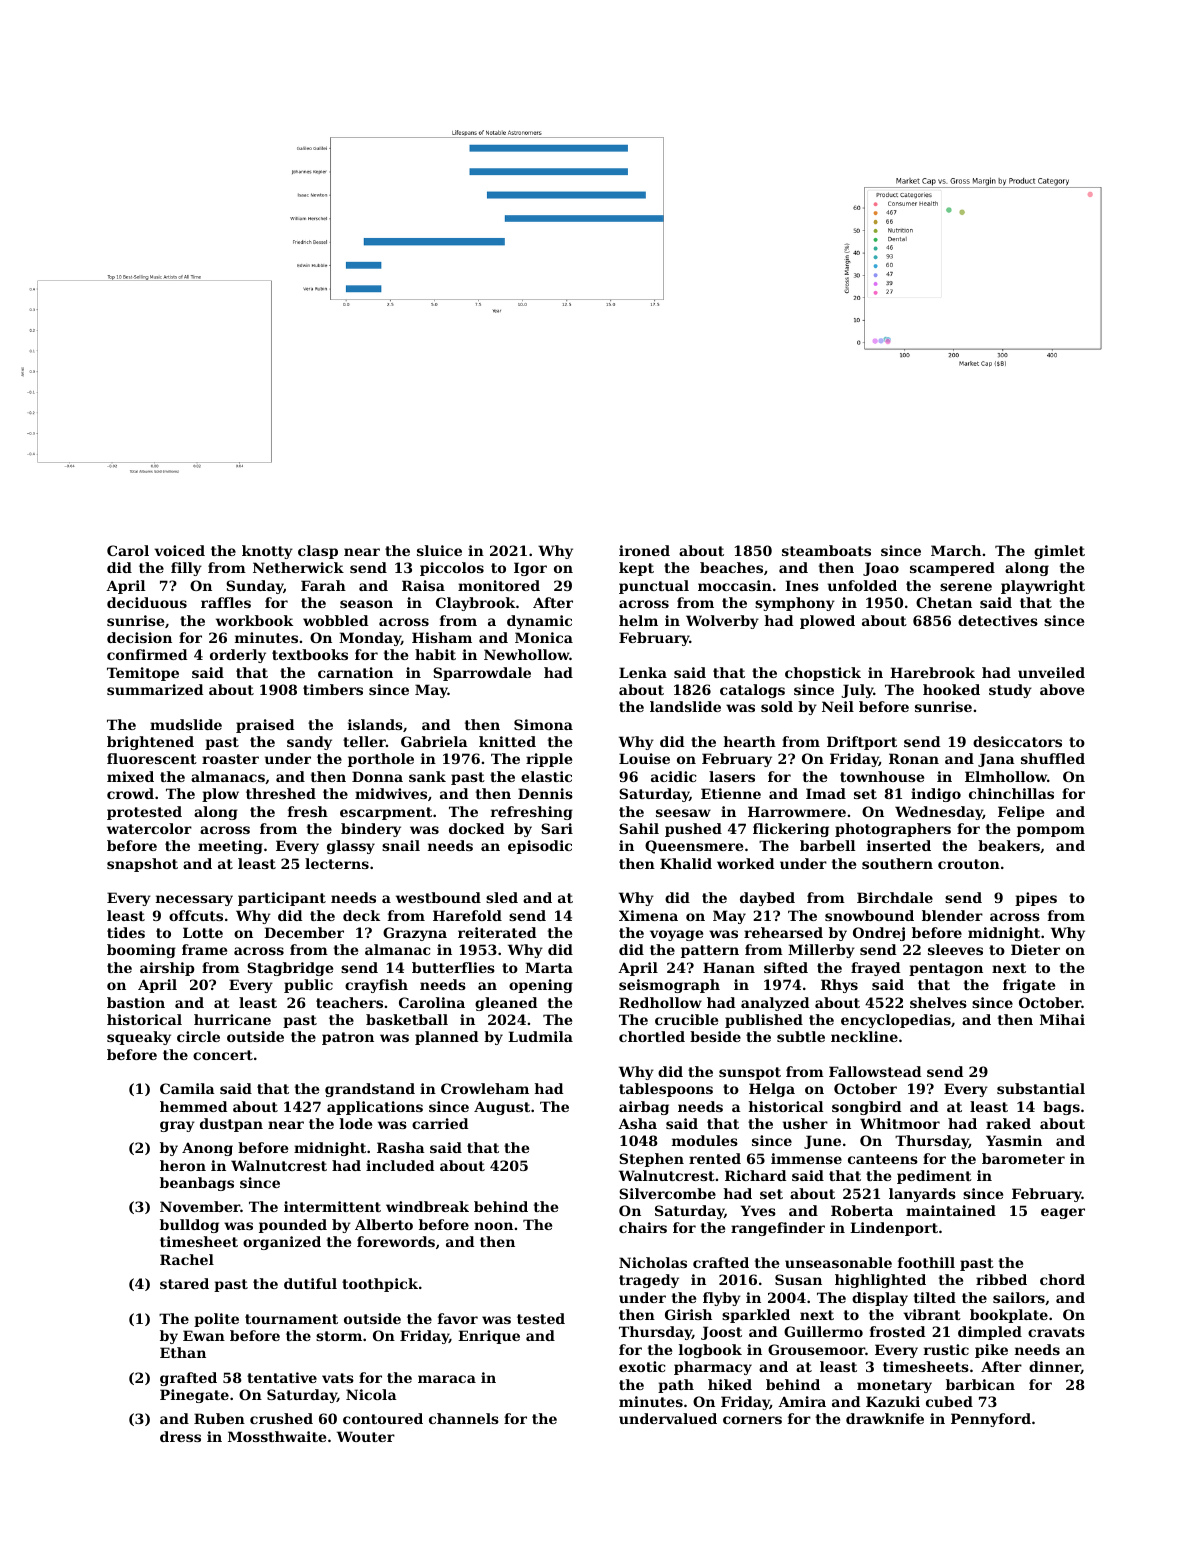 Image resolution: width=1192 pixels, height=1542 pixels. Describe the element at coordinates (952, 915) in the image. I see `blender` at that location.
